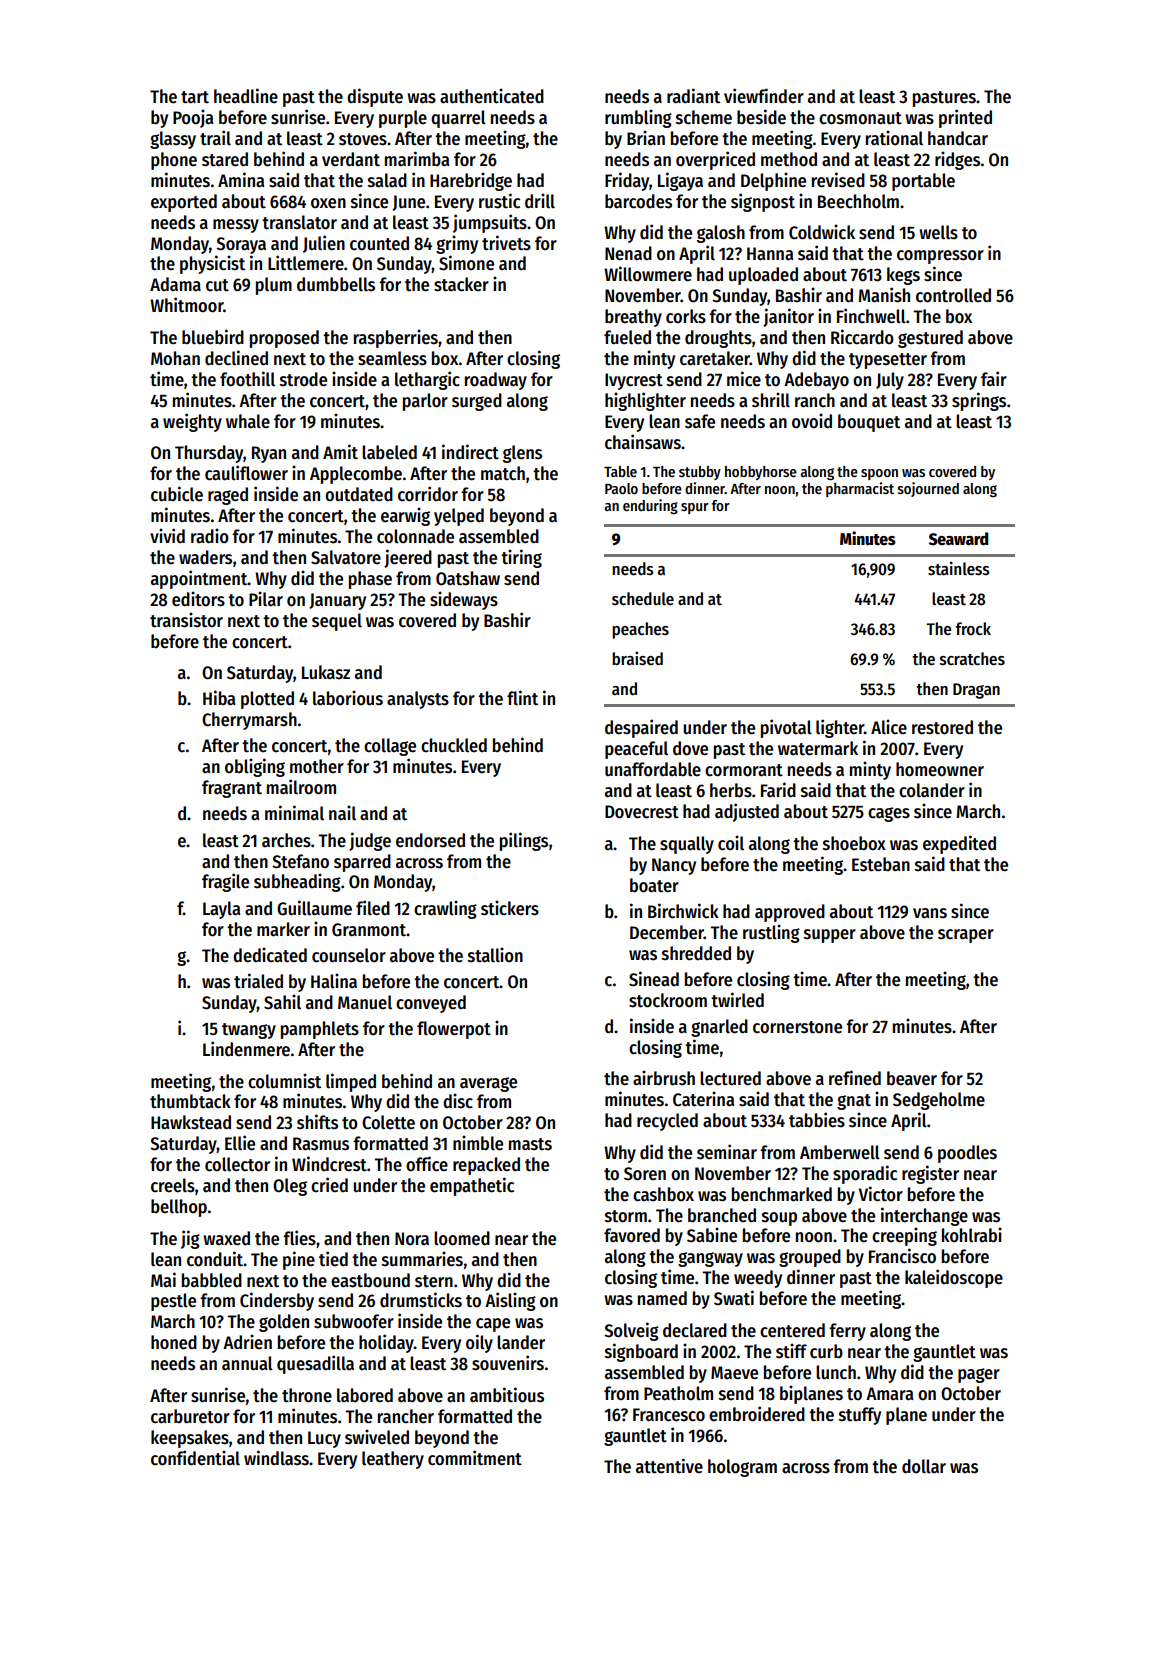  What do you see at coordinates (375, 97) in the screenshot?
I see `dispute` at bounding box center [375, 97].
